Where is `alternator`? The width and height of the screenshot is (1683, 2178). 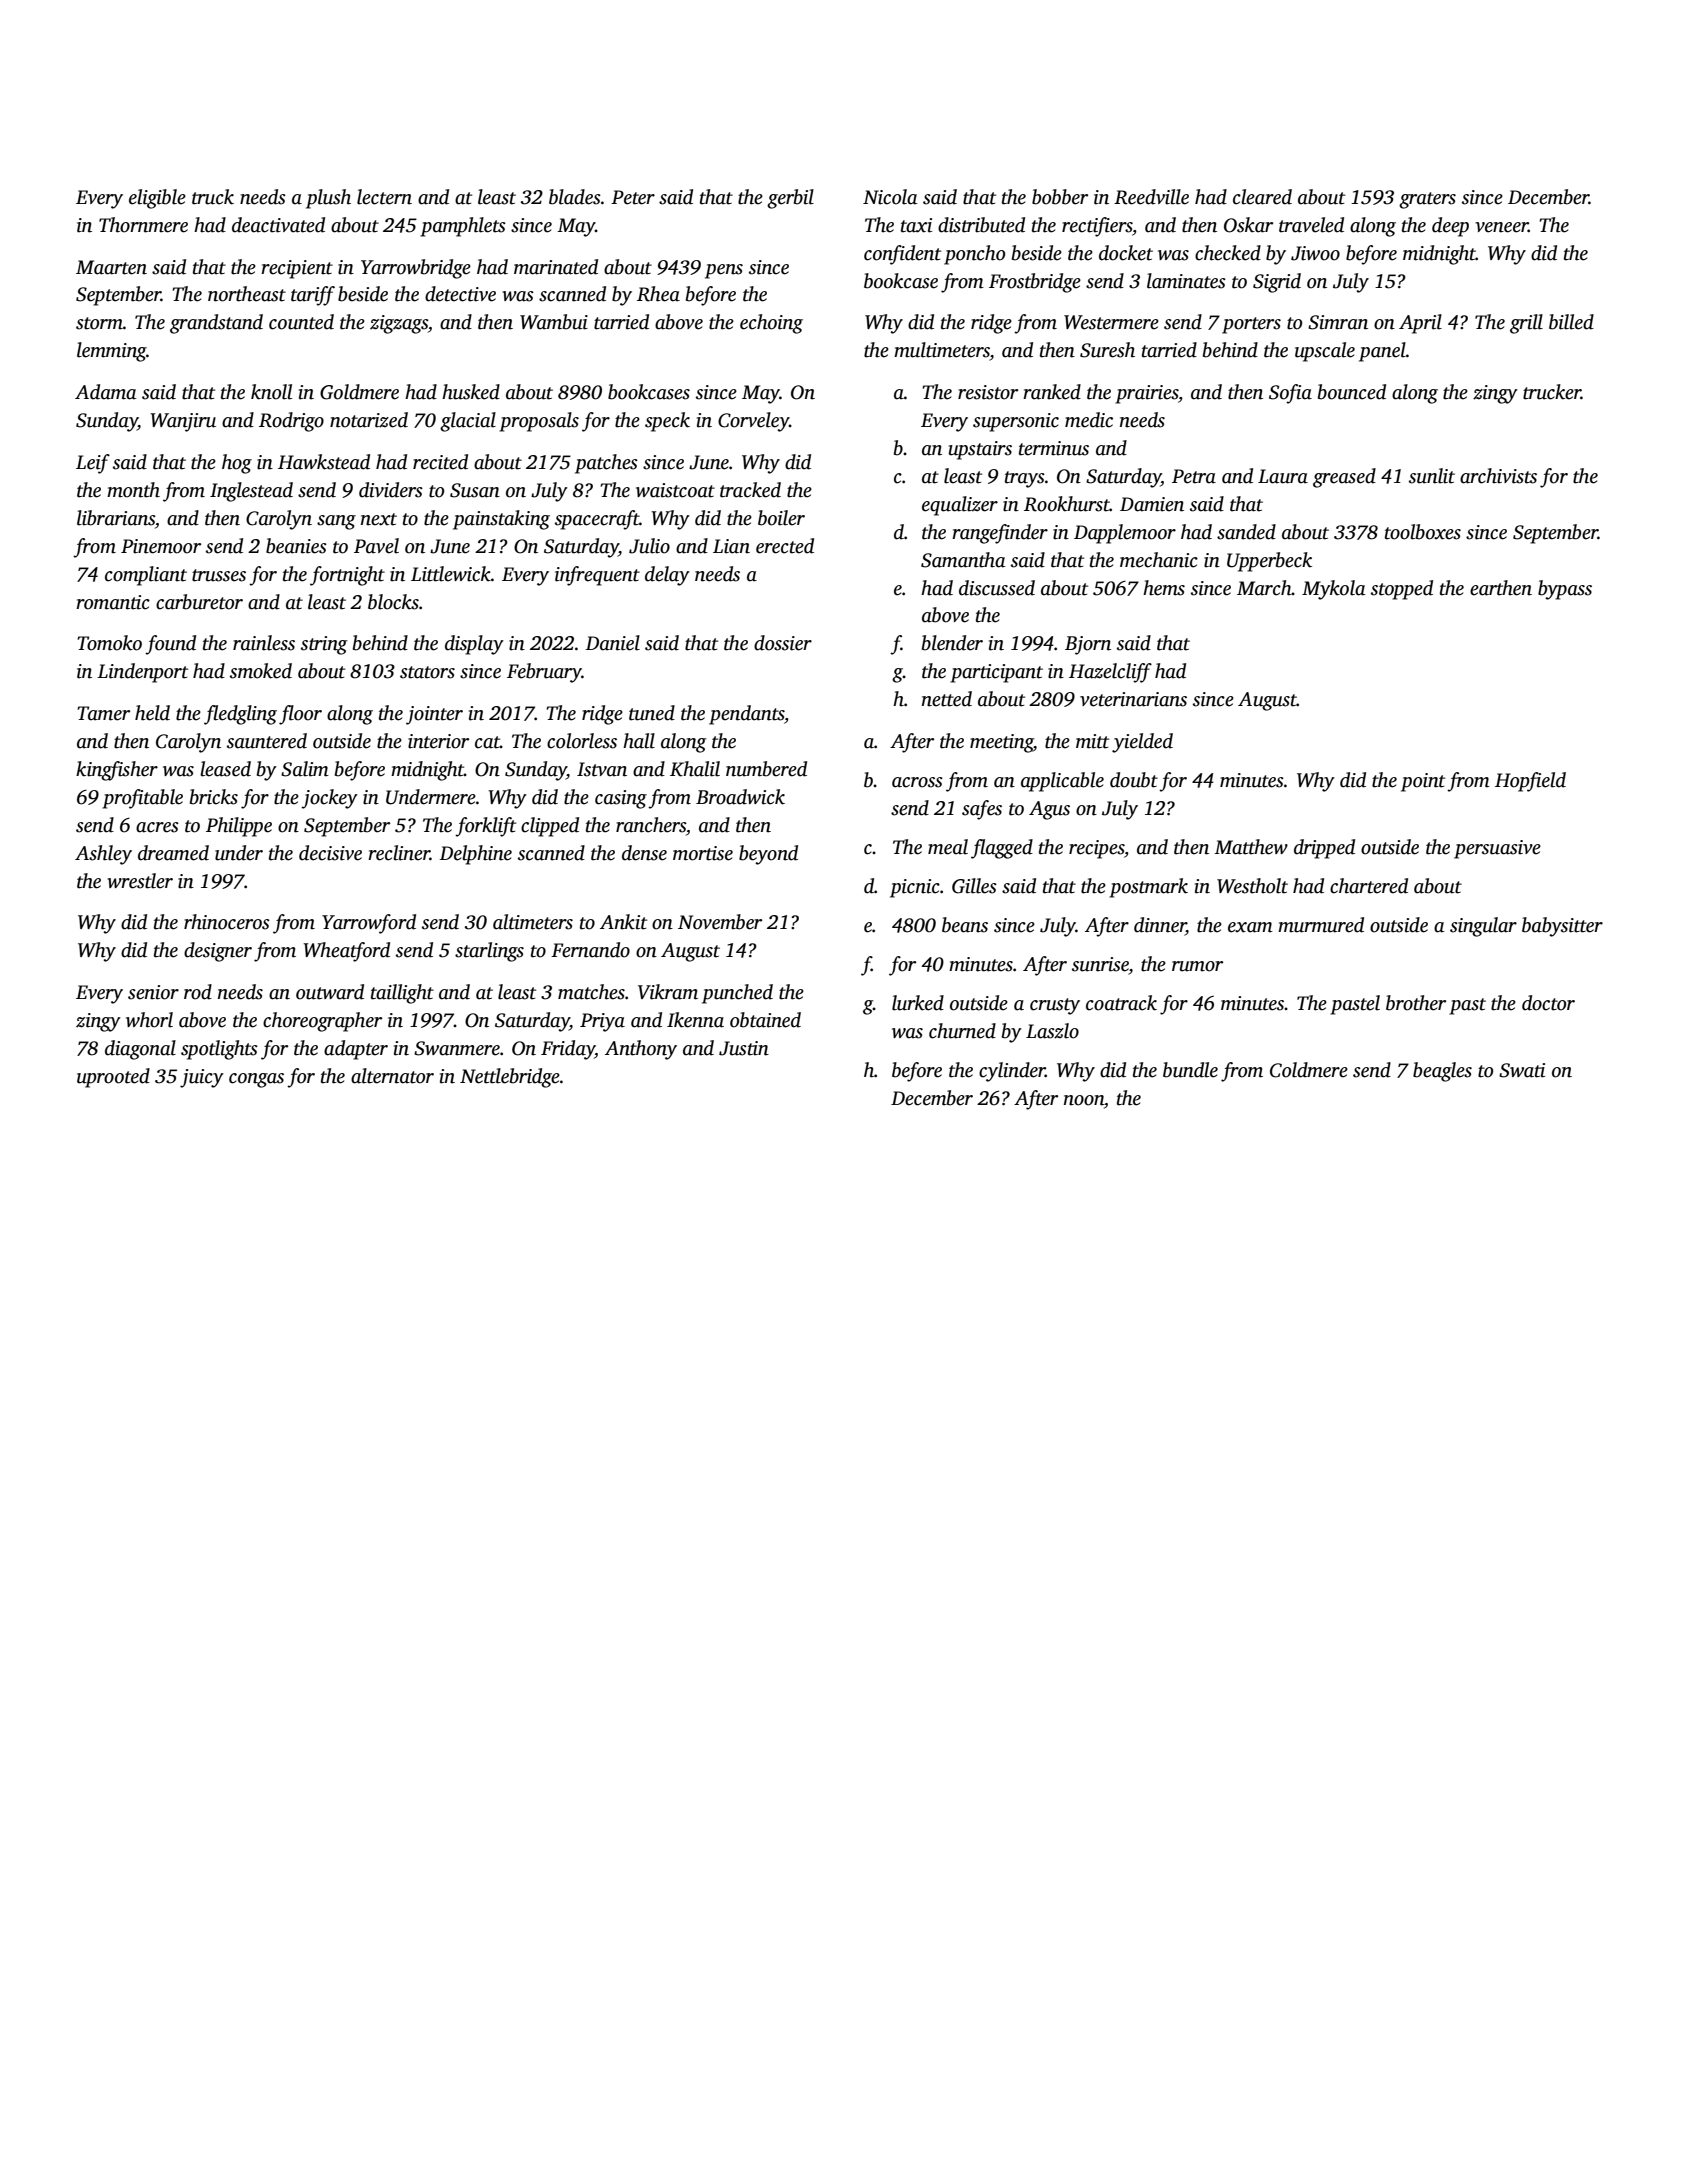 alternator is located at coordinates (392, 1076).
